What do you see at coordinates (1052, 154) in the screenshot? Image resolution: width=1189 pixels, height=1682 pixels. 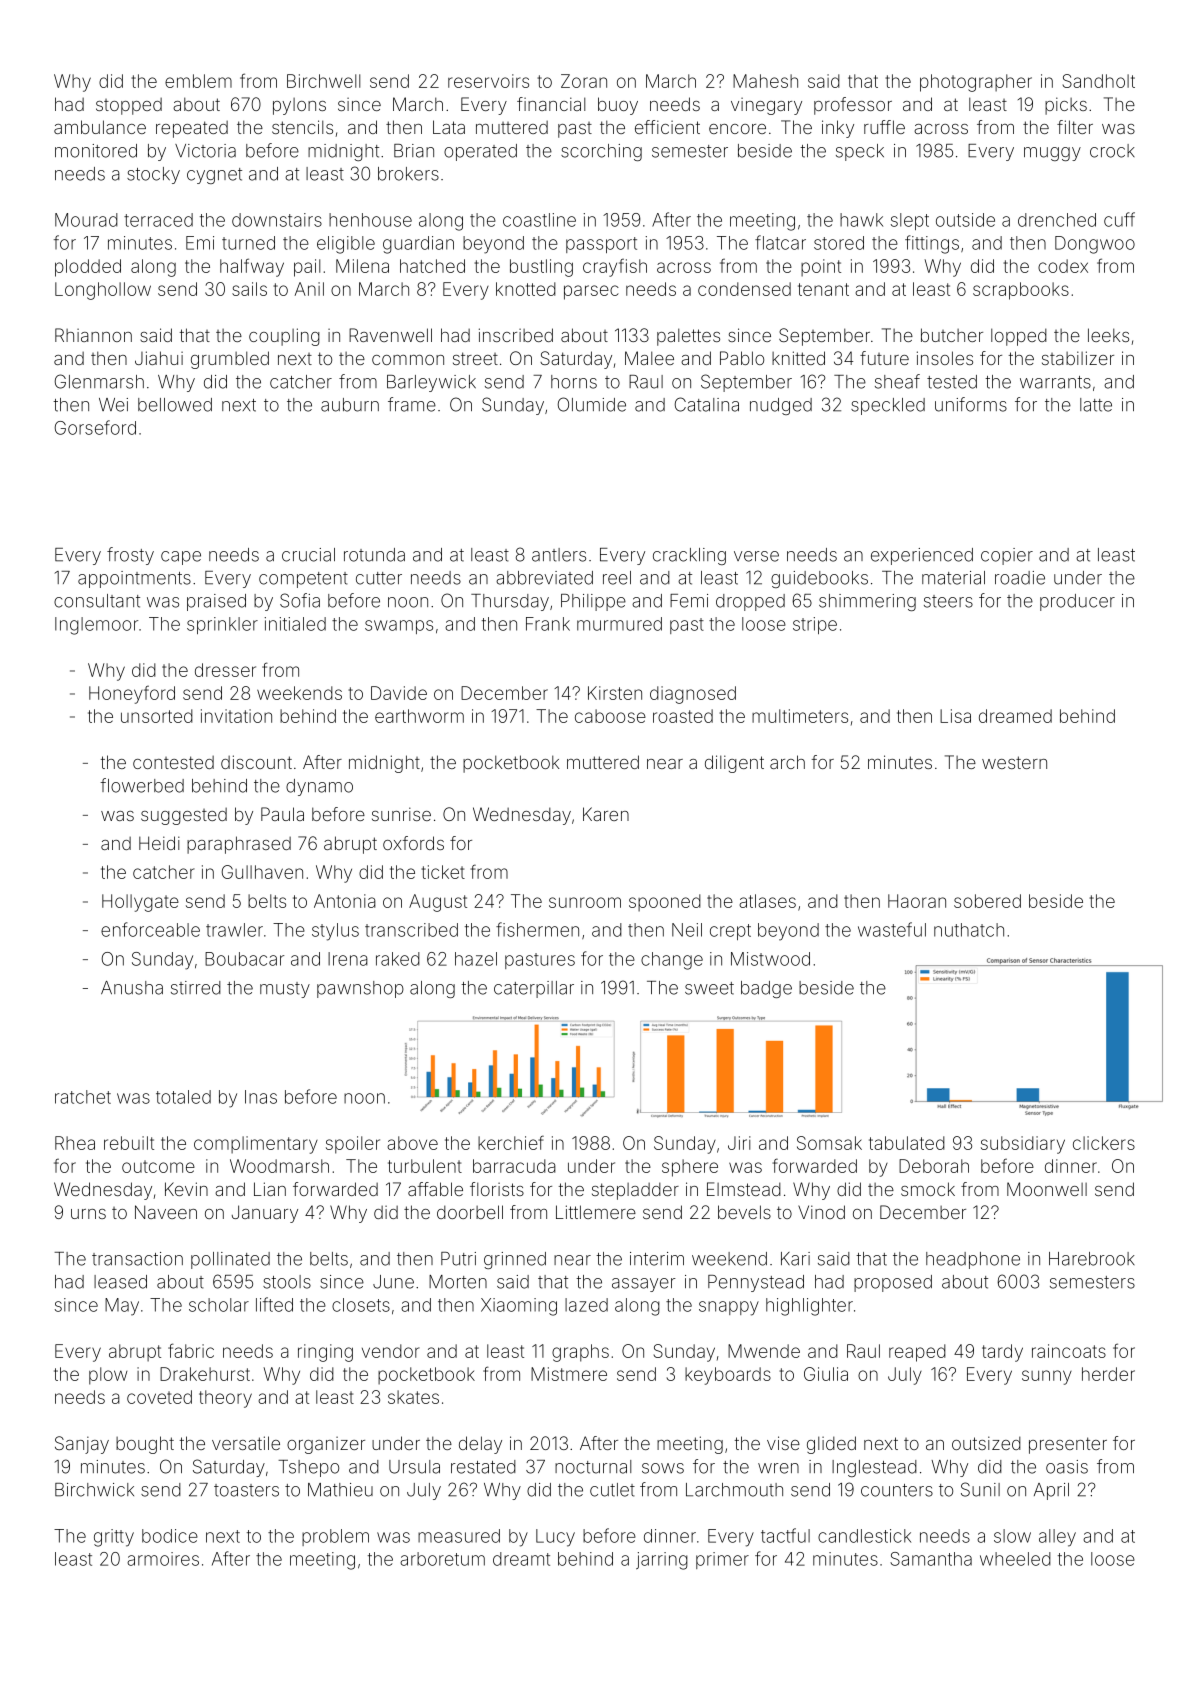 I see `muggy` at bounding box center [1052, 154].
